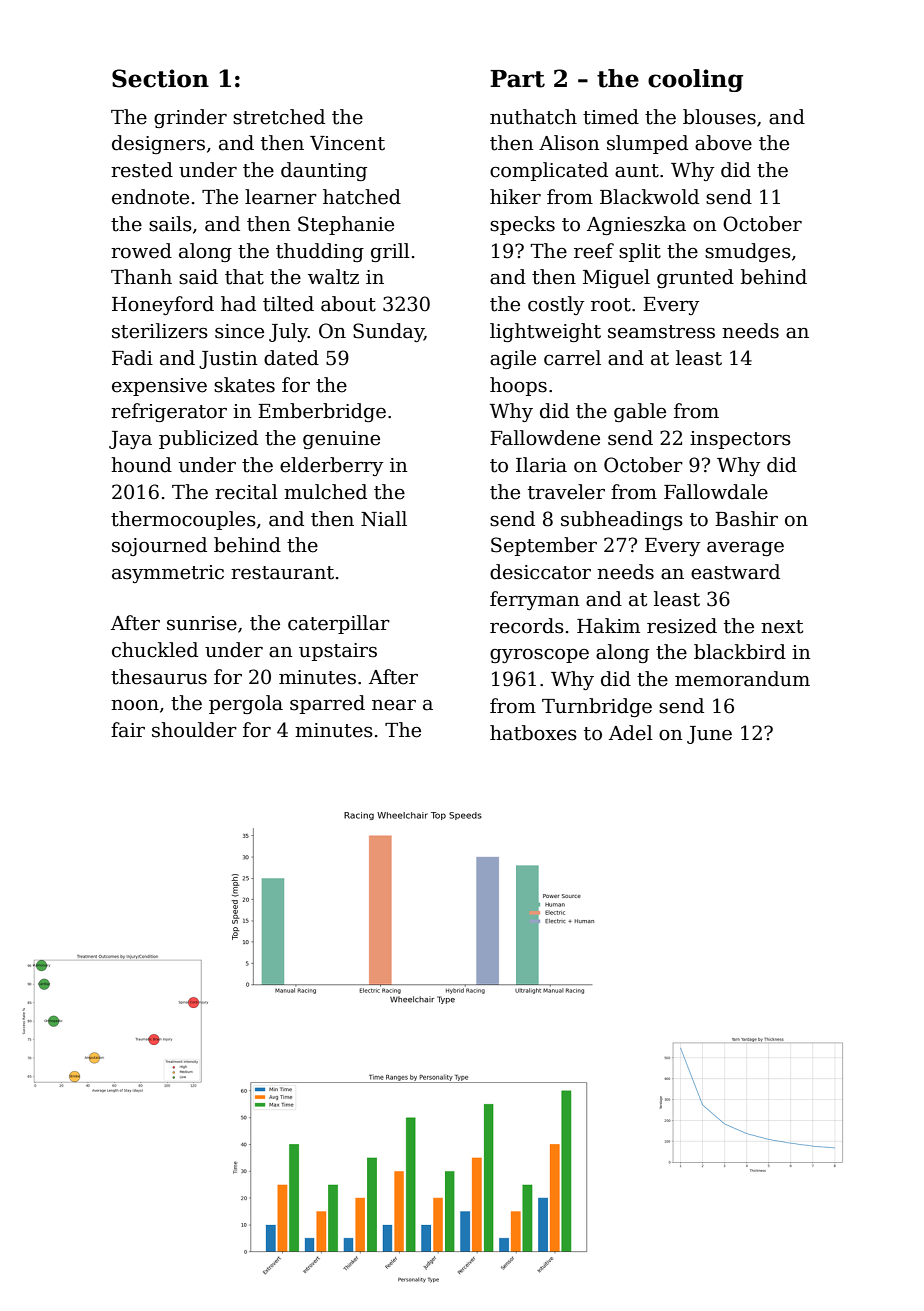  Describe the element at coordinates (742, 679) in the image. I see `memorandum` at that location.
